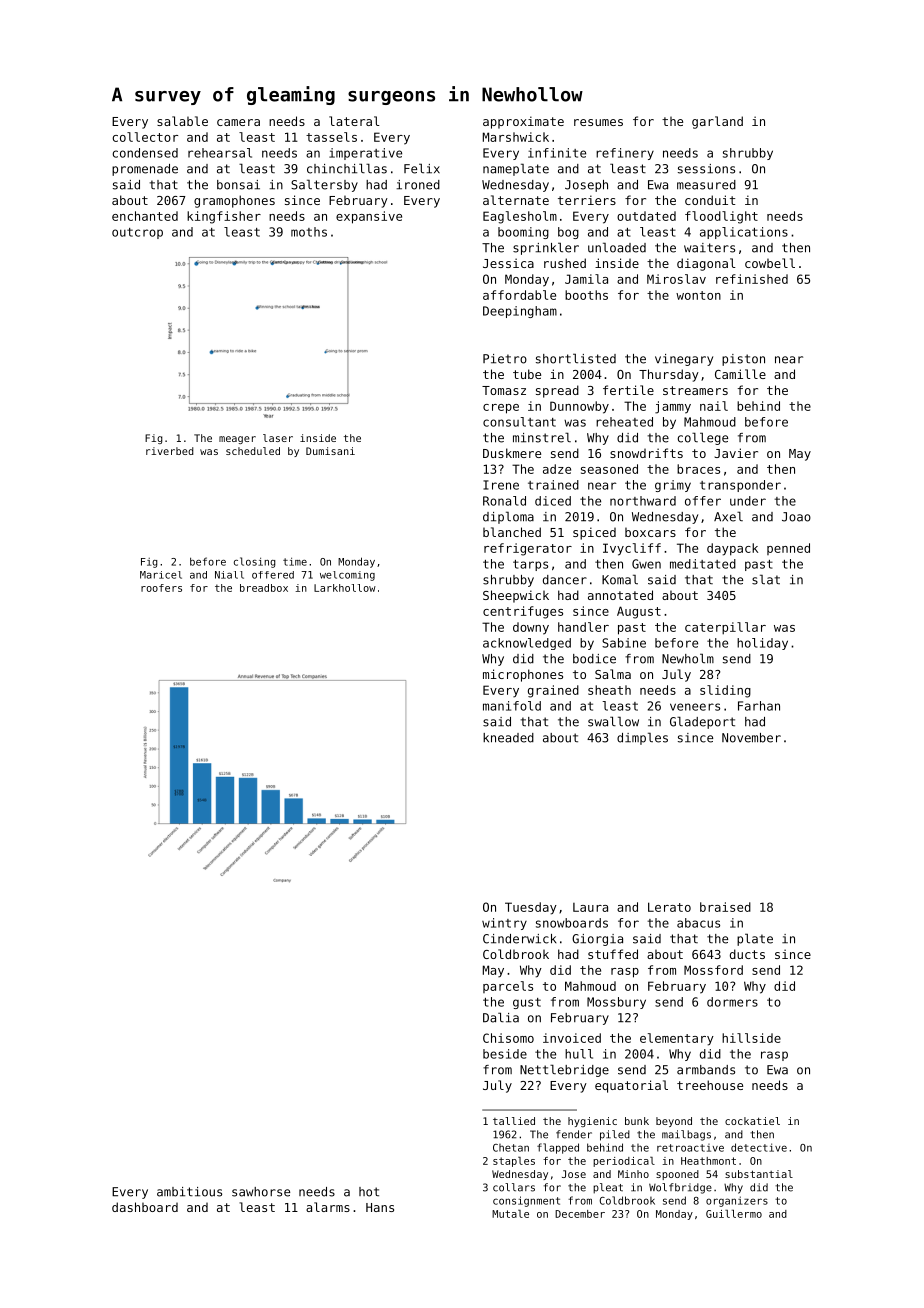 Image resolution: width=924 pixels, height=1308 pixels. I want to click on dashboard, so click(145, 1207).
